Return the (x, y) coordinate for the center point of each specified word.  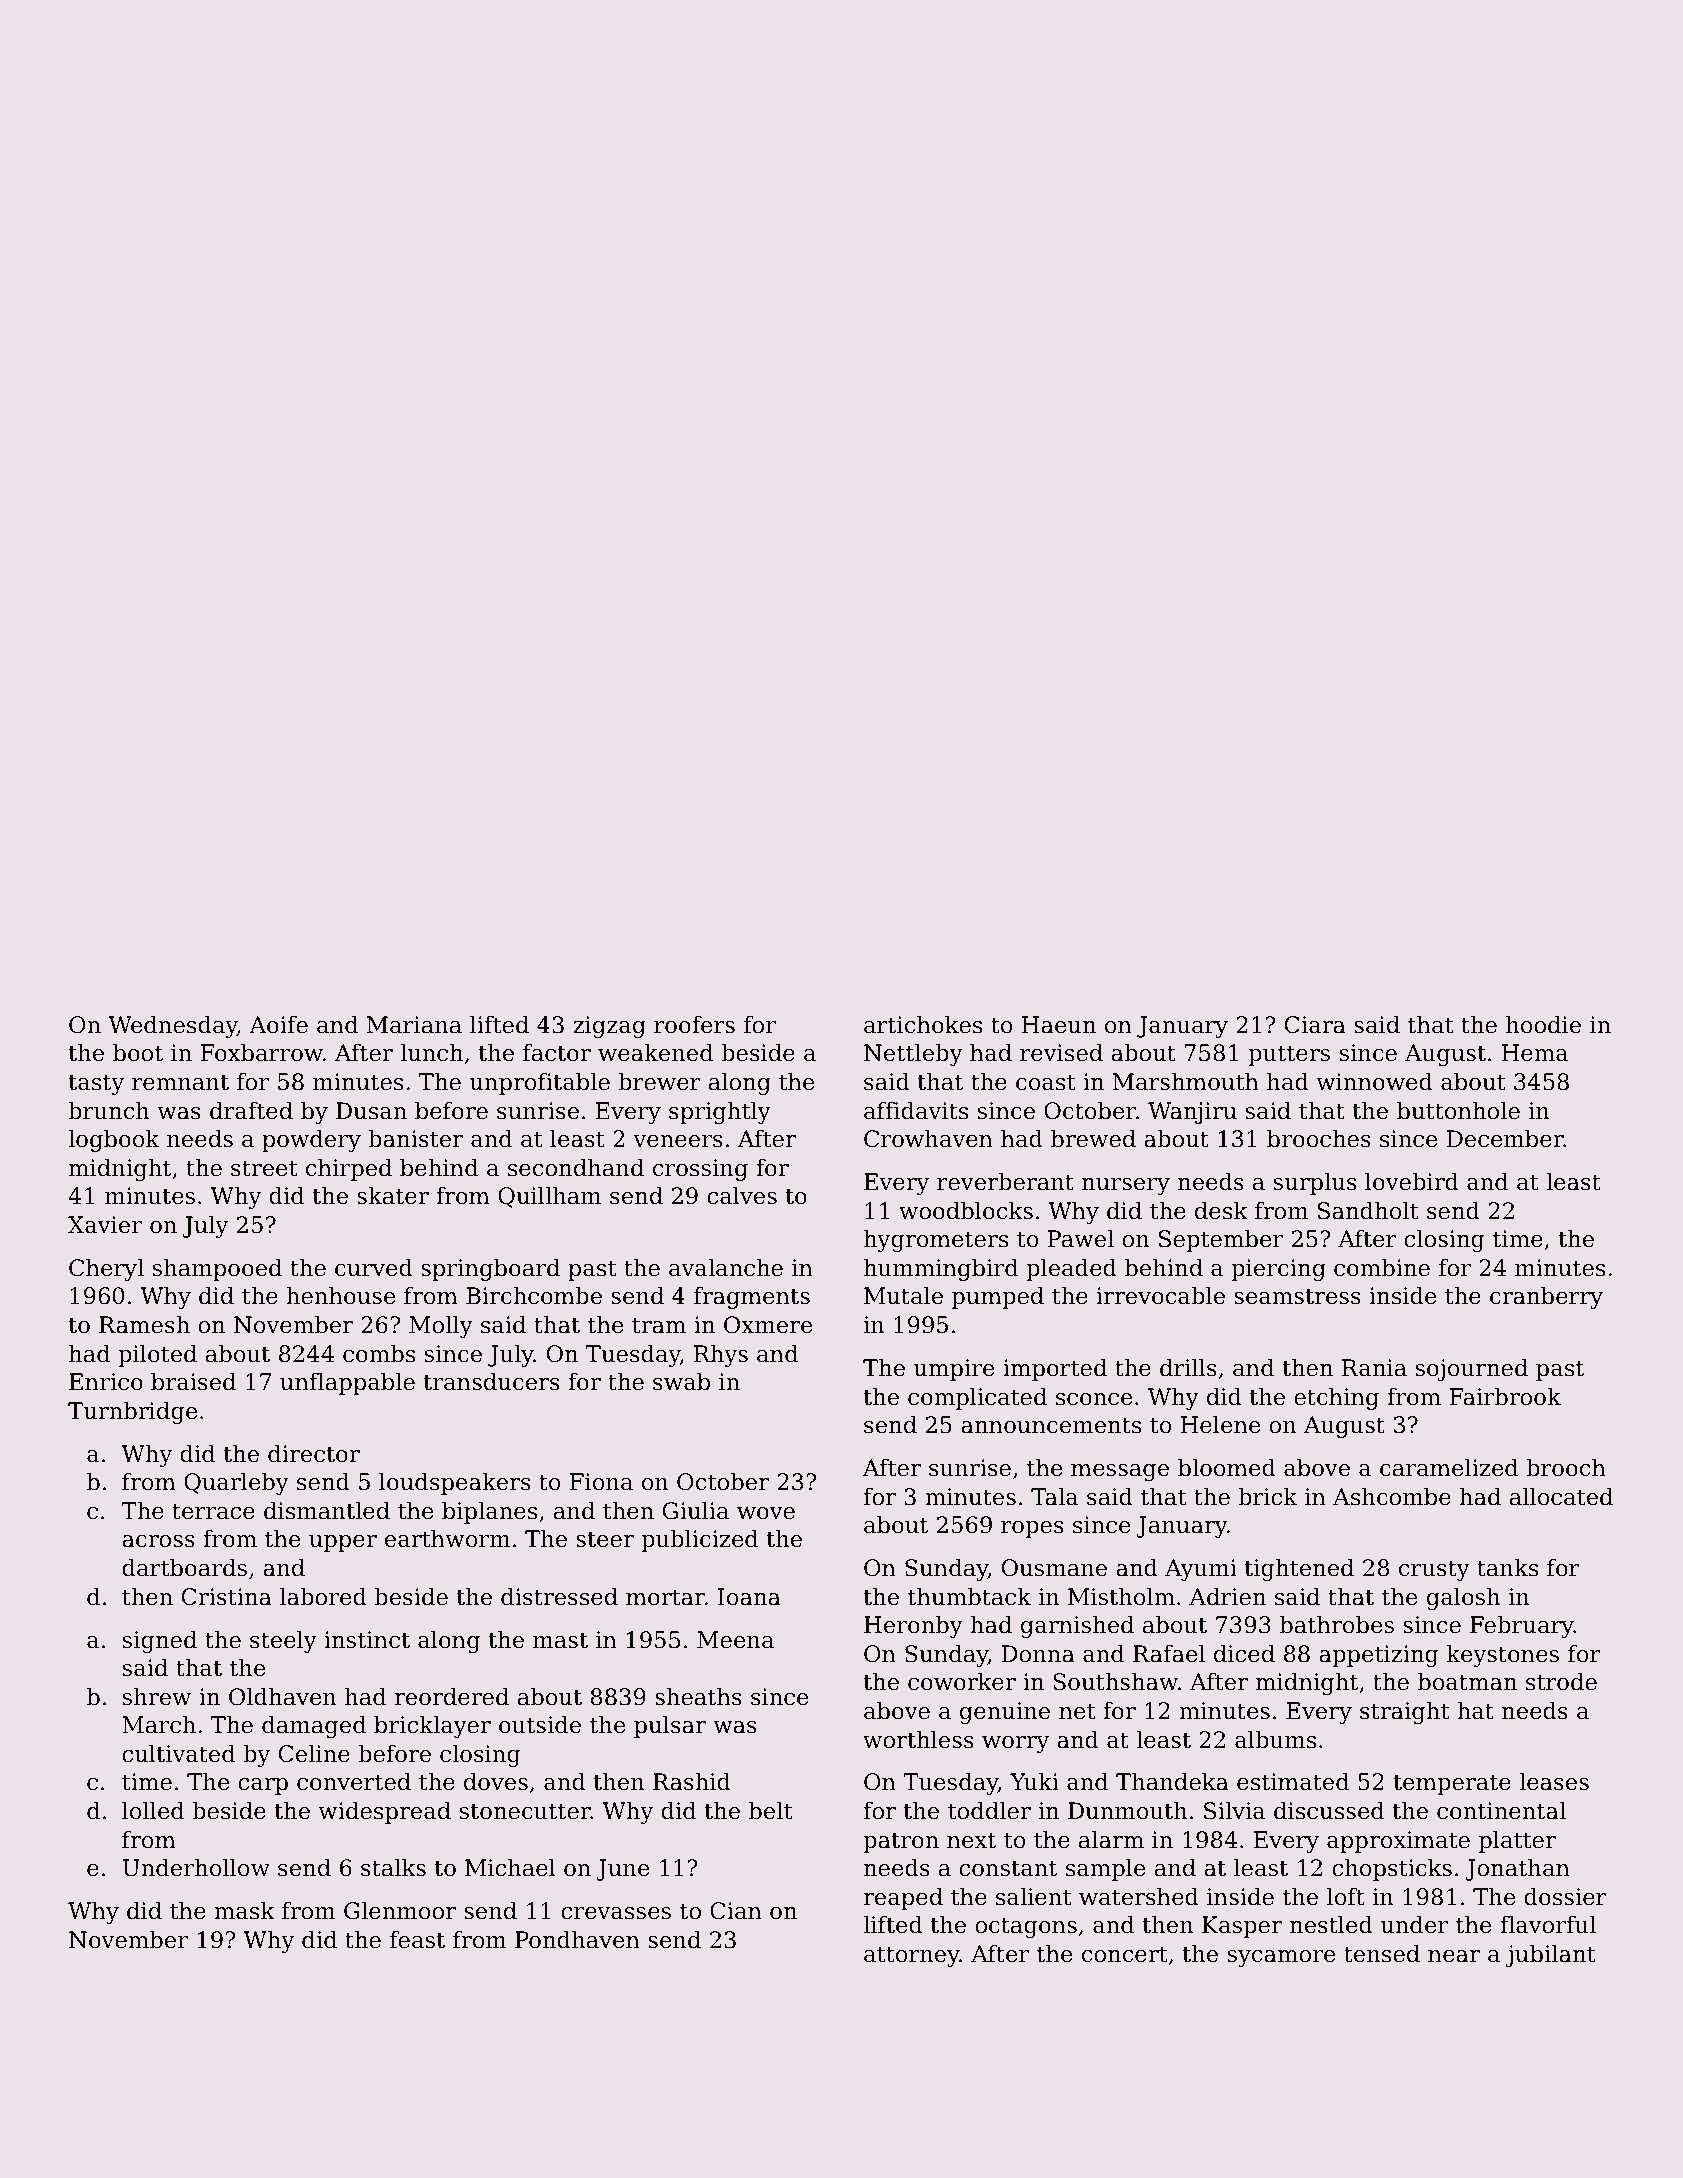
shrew (157, 1697)
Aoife (278, 1025)
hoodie (1543, 1025)
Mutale (903, 1296)
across (158, 1541)
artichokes (923, 1025)
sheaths (698, 1697)
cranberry (1546, 1298)
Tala (1054, 1497)
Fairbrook (1505, 1397)
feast (417, 1940)
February (1522, 1627)
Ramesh (144, 1325)
